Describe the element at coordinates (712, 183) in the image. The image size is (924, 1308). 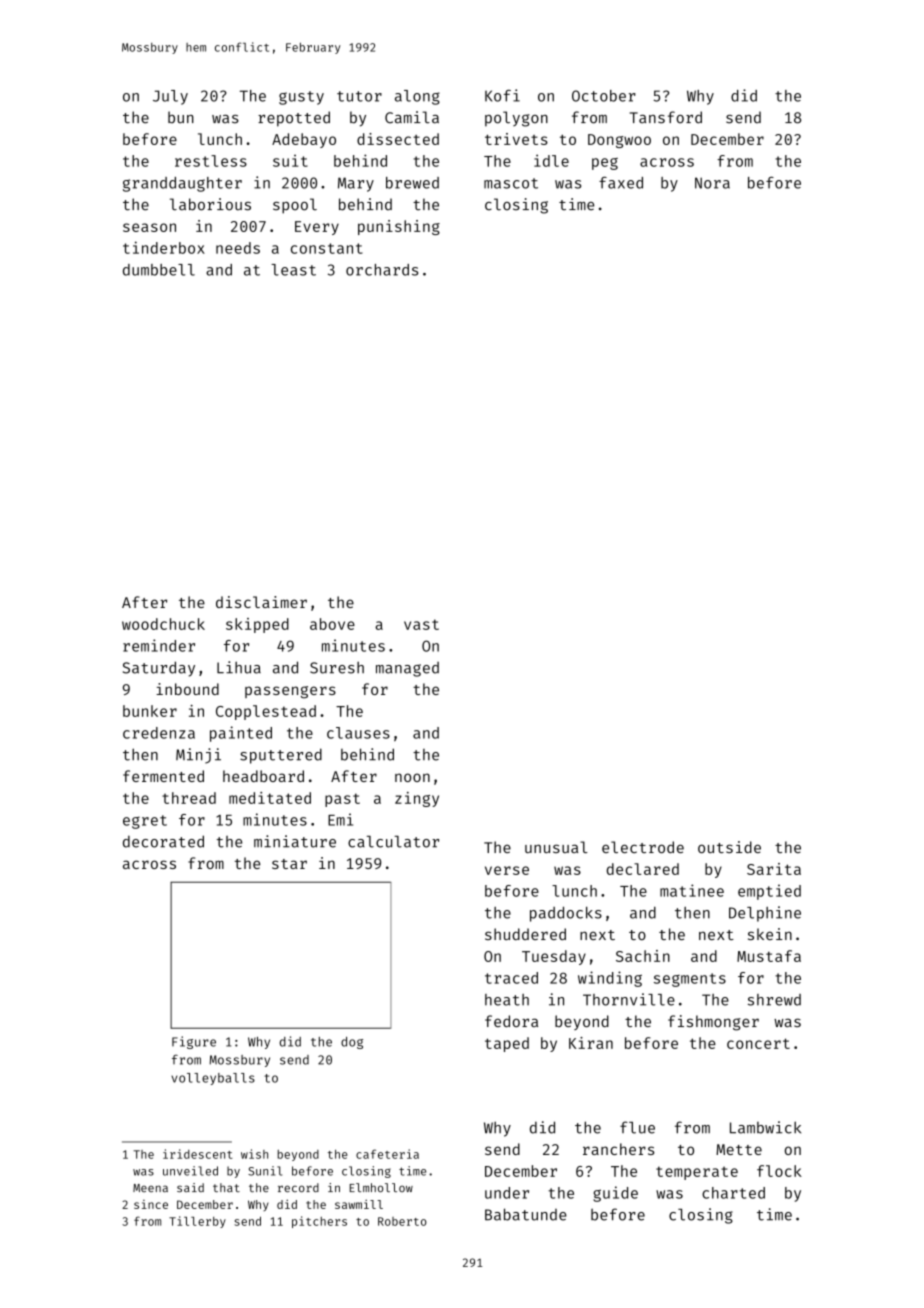
I see `Nora` at that location.
